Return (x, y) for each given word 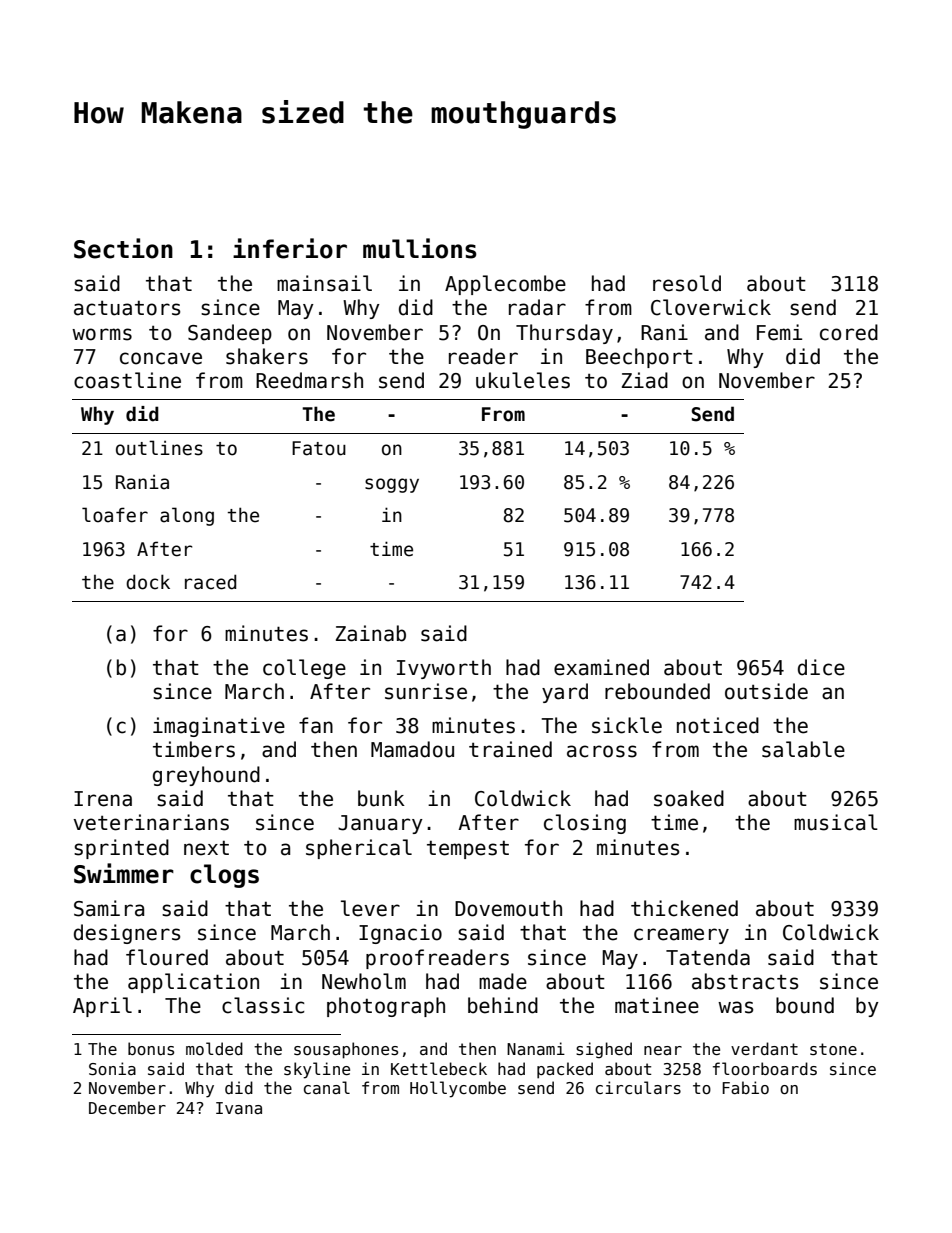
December (127, 1107)
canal (327, 1087)
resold (687, 283)
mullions (420, 248)
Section (123, 248)
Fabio (745, 1087)
